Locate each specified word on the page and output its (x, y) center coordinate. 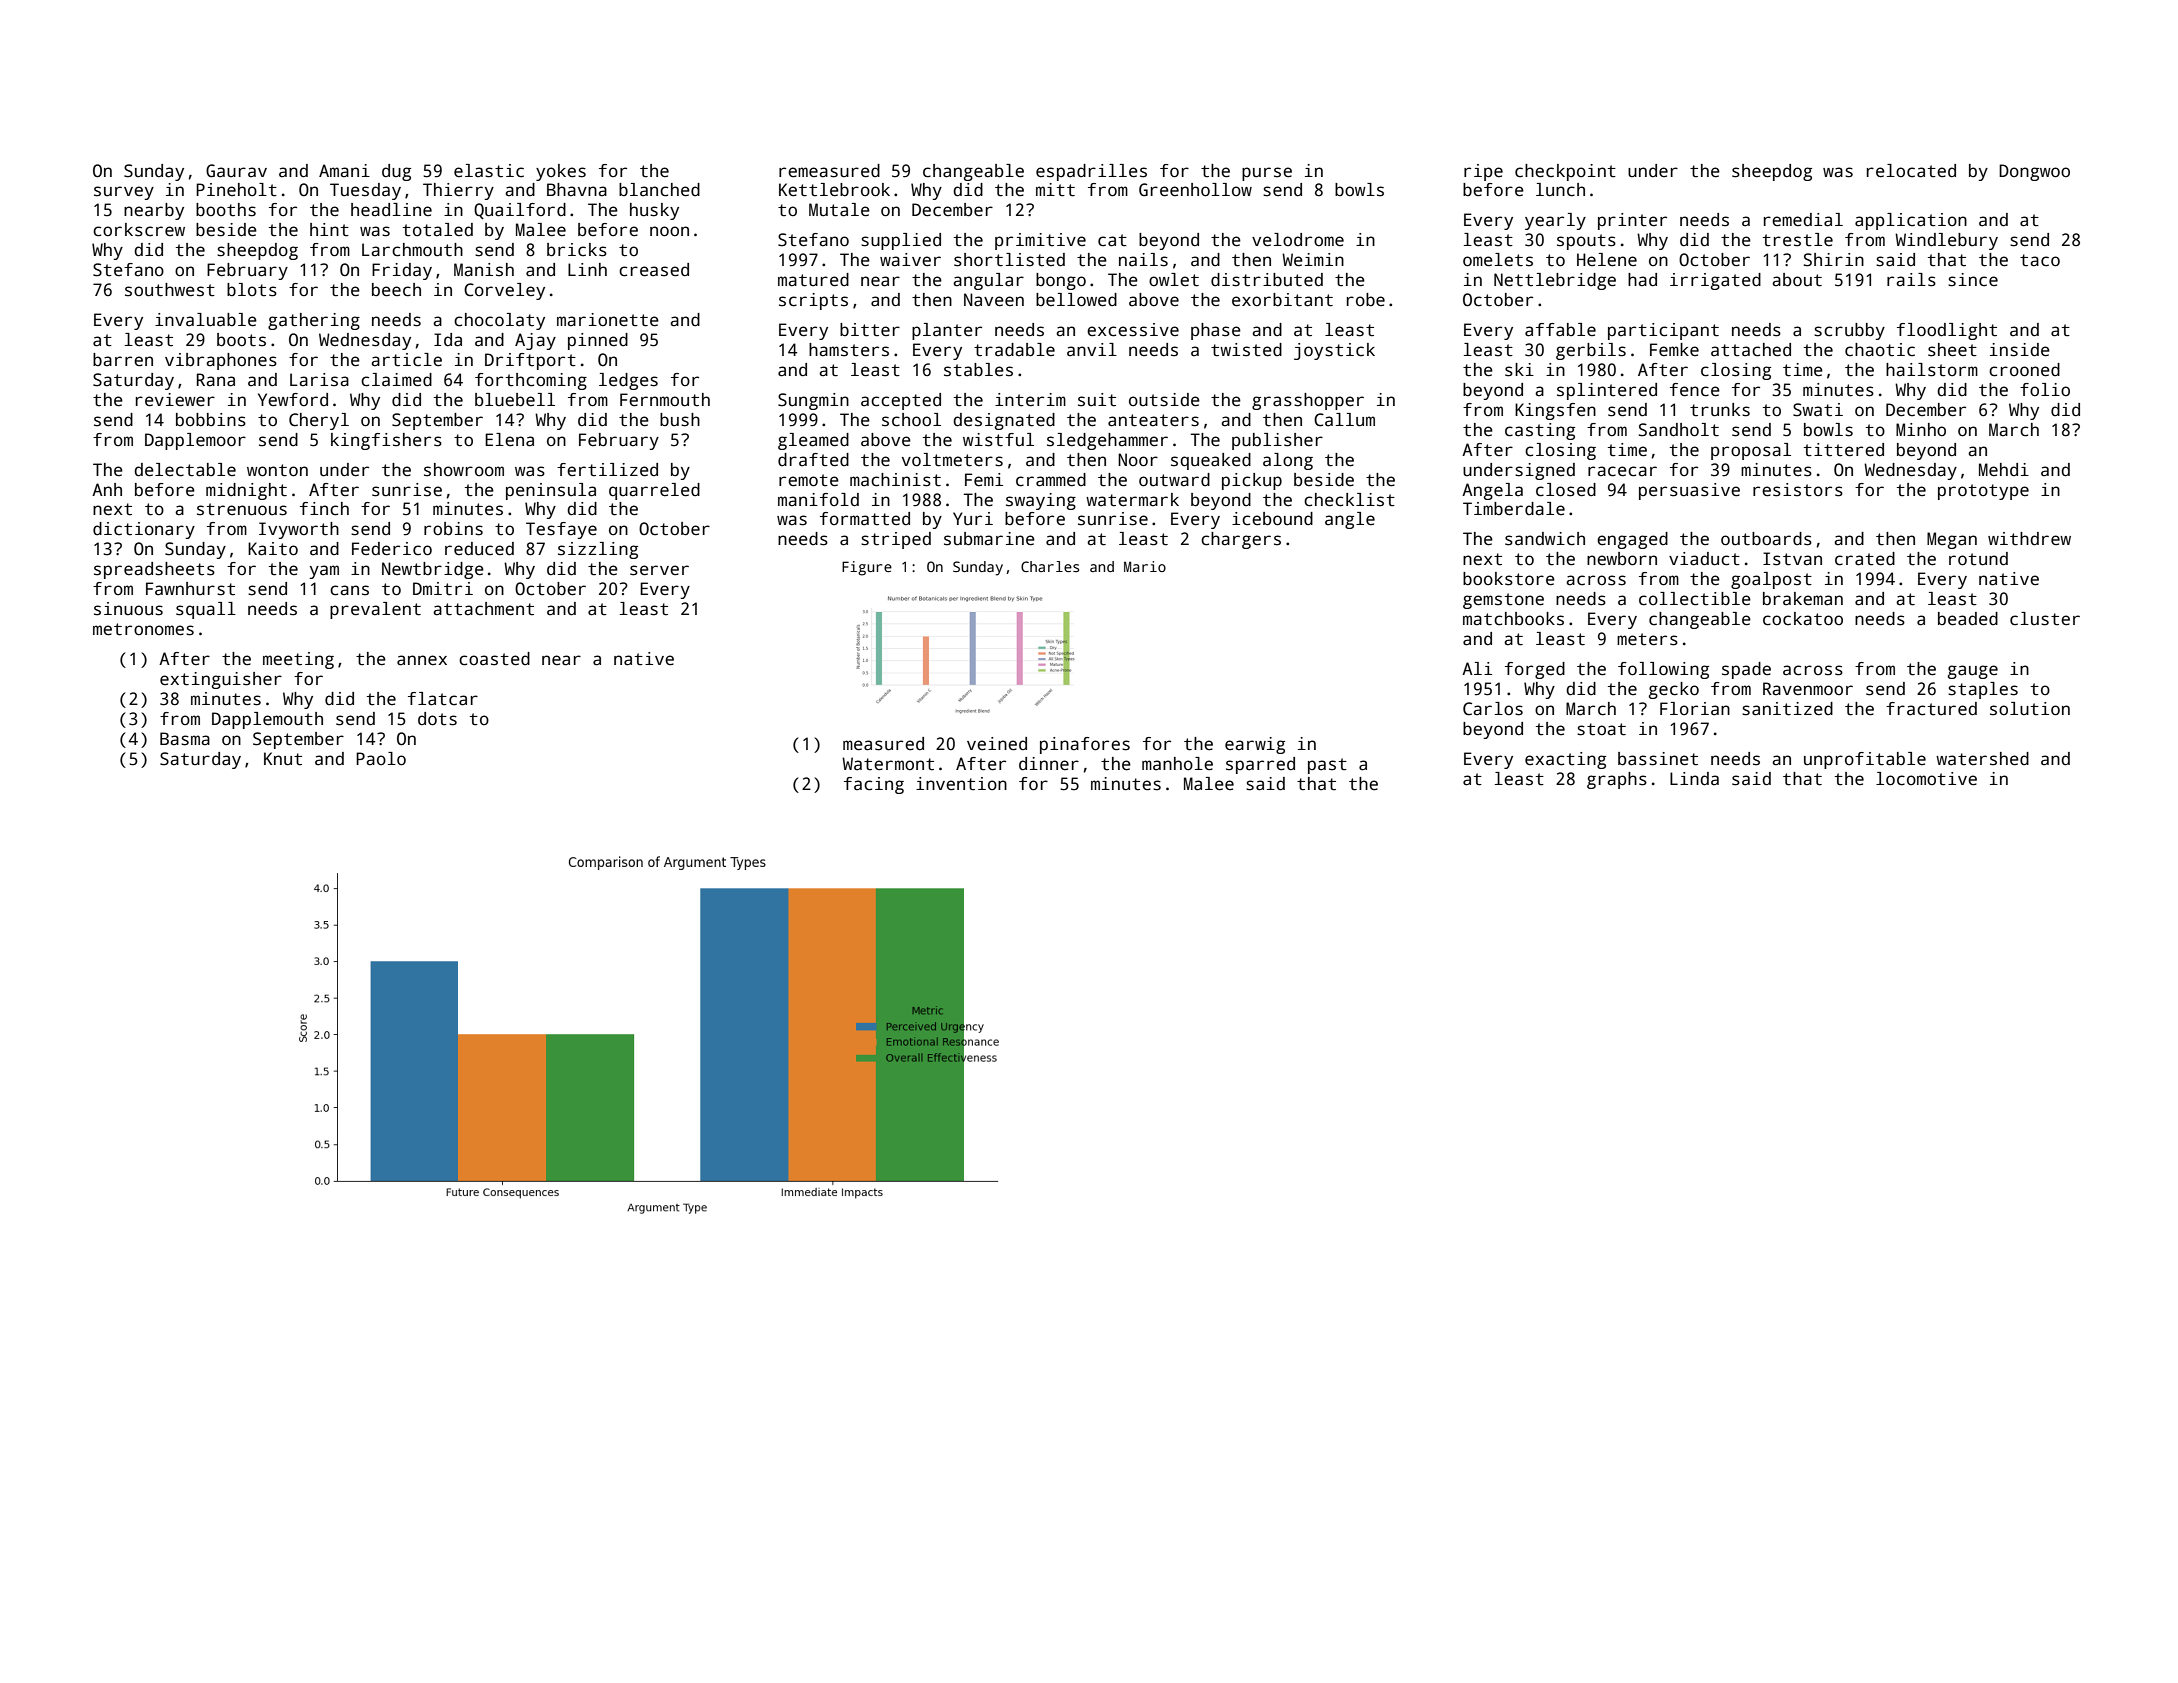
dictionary (144, 530)
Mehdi (2004, 470)
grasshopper (1308, 401)
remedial (1803, 220)
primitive (1040, 241)
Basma (185, 739)
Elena (509, 440)
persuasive (1689, 491)
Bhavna (577, 190)
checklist (1349, 500)
